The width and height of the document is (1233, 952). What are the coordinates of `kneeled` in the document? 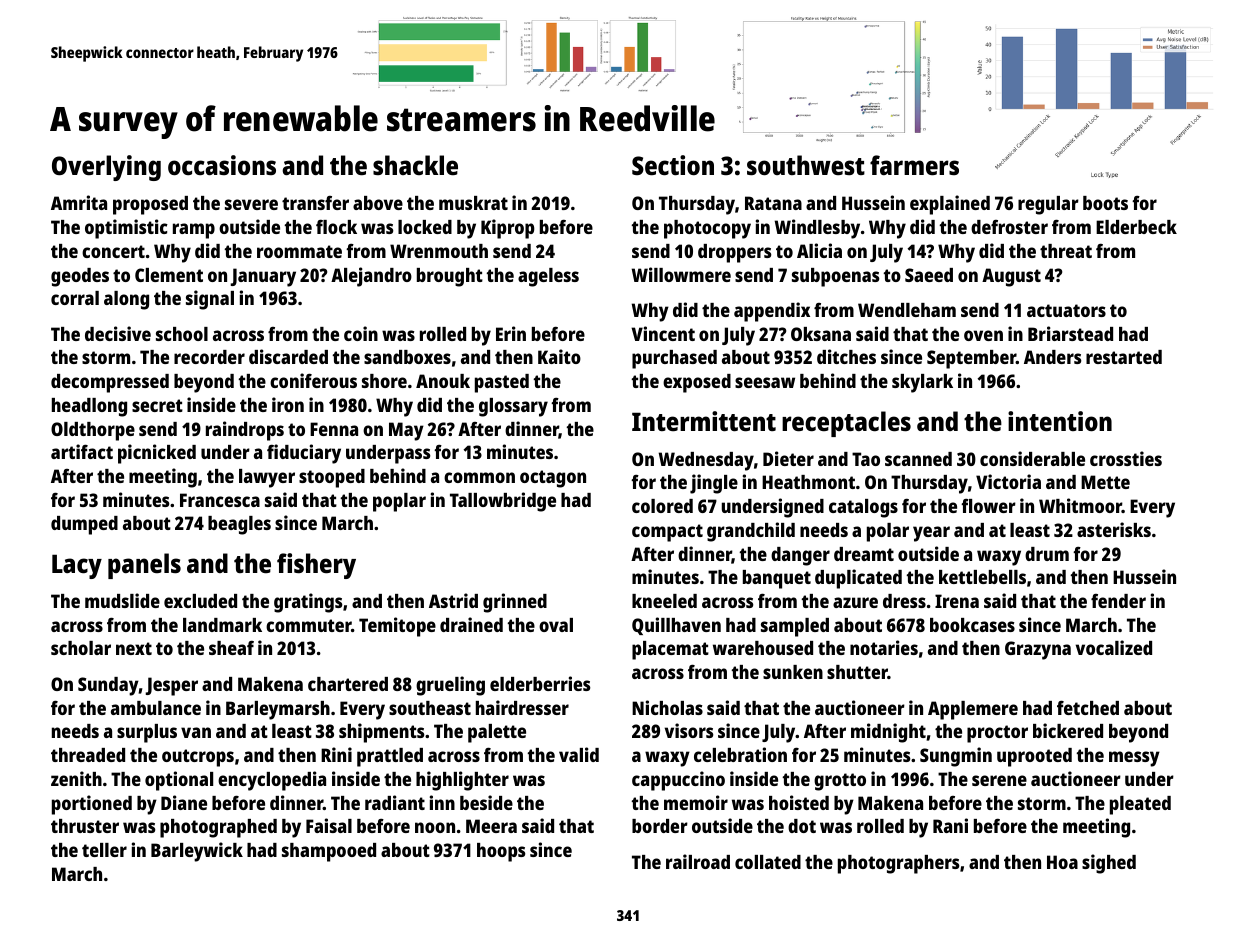 It's located at (664, 601).
